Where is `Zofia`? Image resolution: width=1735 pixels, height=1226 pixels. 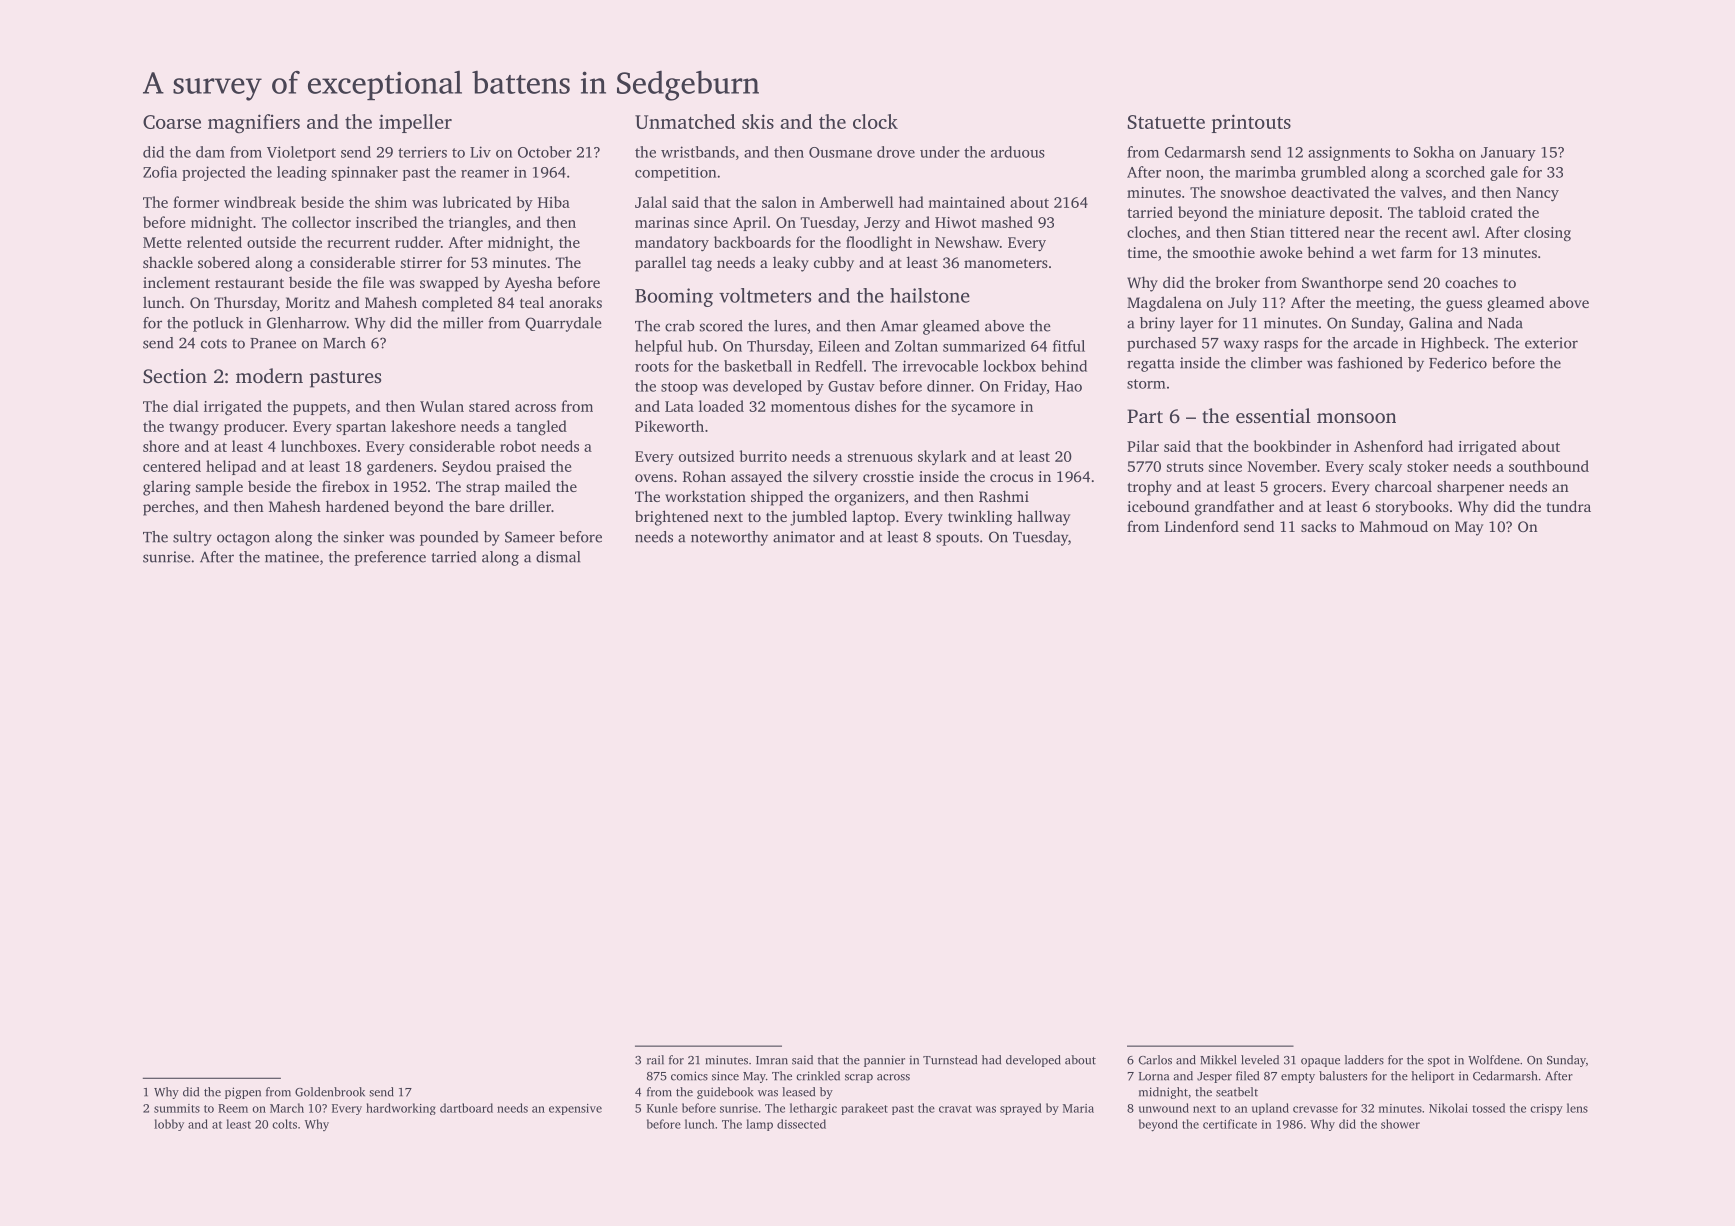 Zofia is located at coordinates (160, 172).
